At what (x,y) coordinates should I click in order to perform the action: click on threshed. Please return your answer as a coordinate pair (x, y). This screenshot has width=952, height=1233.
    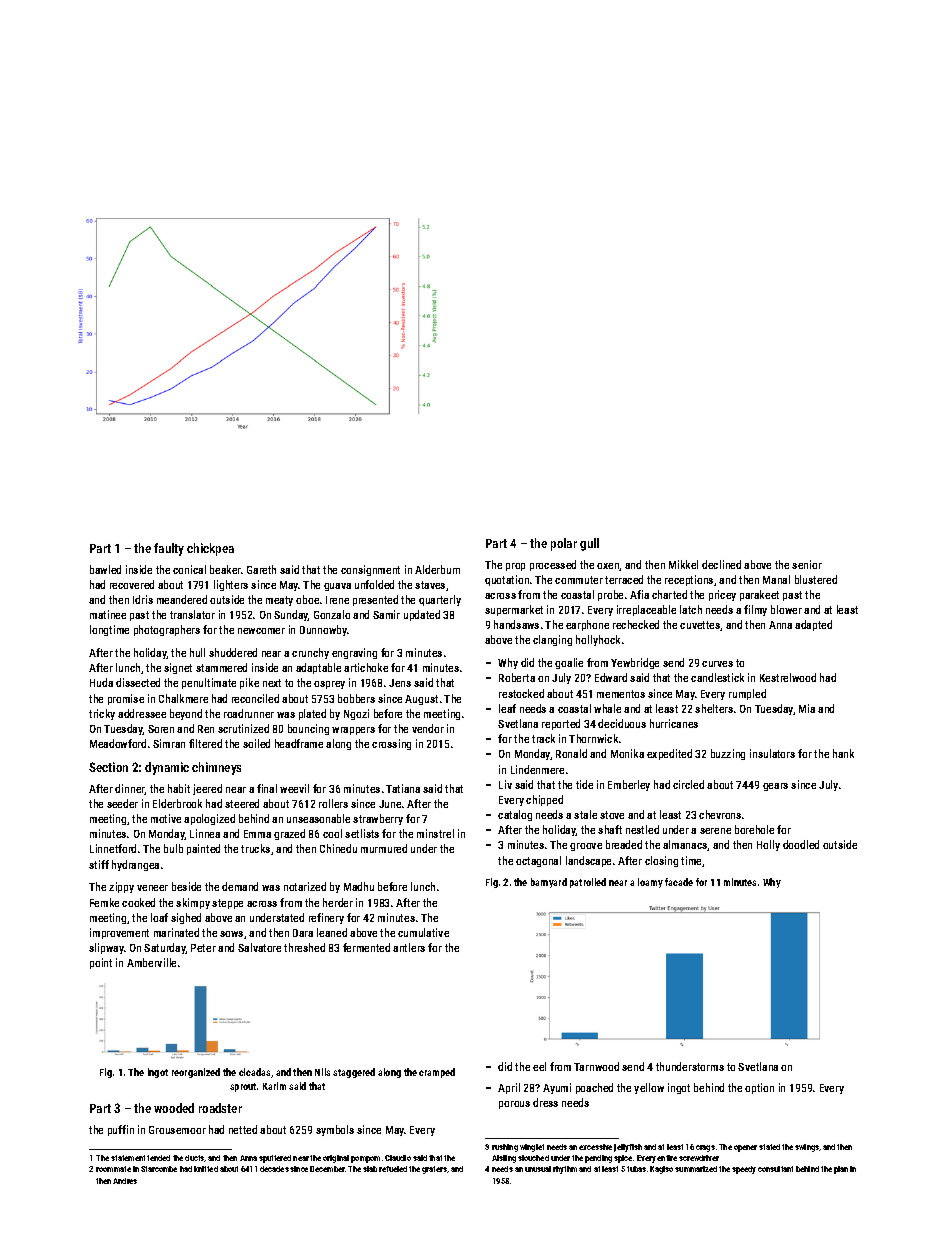
    Looking at the image, I should click on (304, 947).
